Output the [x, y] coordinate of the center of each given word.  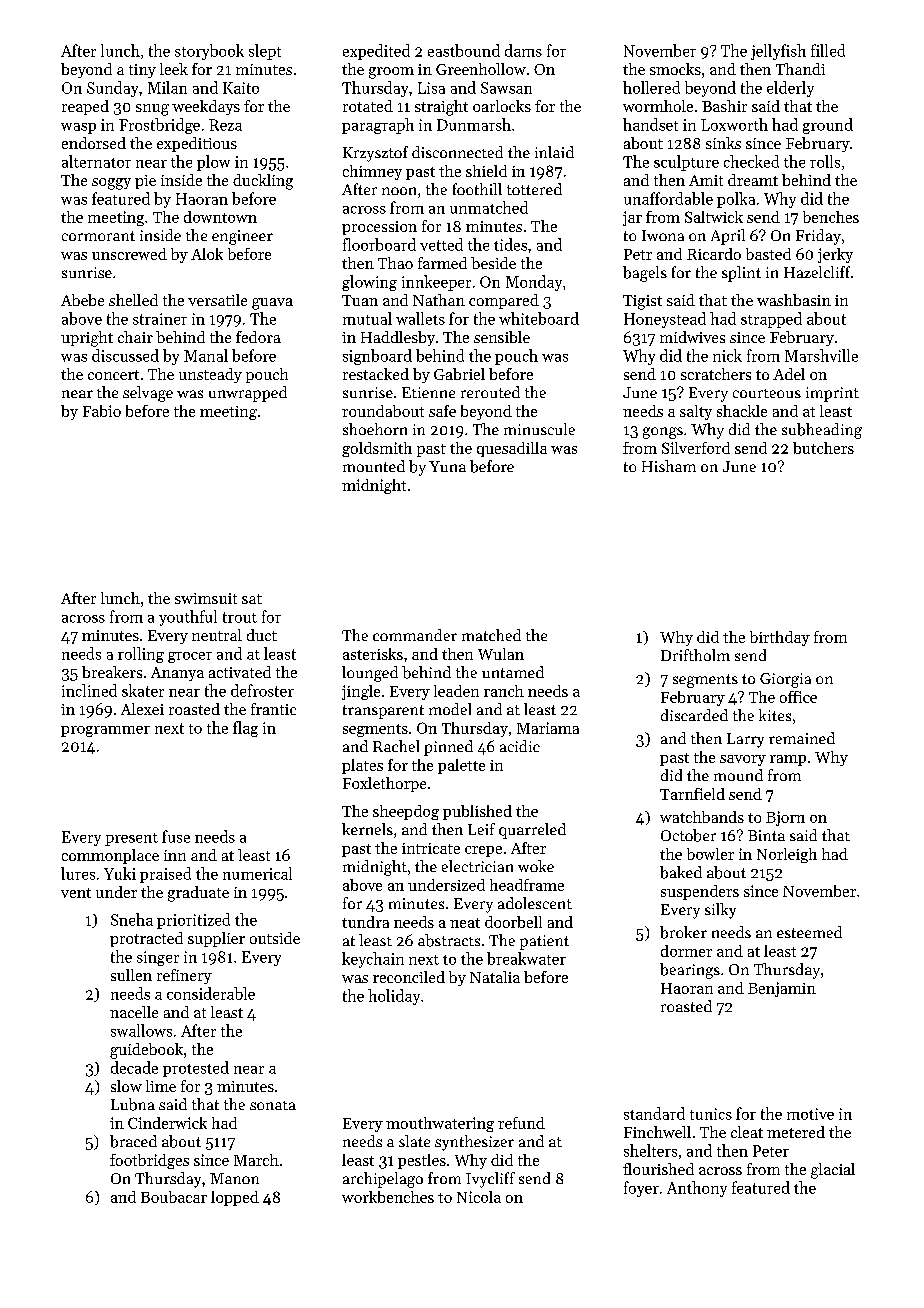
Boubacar [174, 1197]
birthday [780, 638]
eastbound [464, 50]
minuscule [539, 429]
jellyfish [778, 52]
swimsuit [206, 598]
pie [145, 182]
